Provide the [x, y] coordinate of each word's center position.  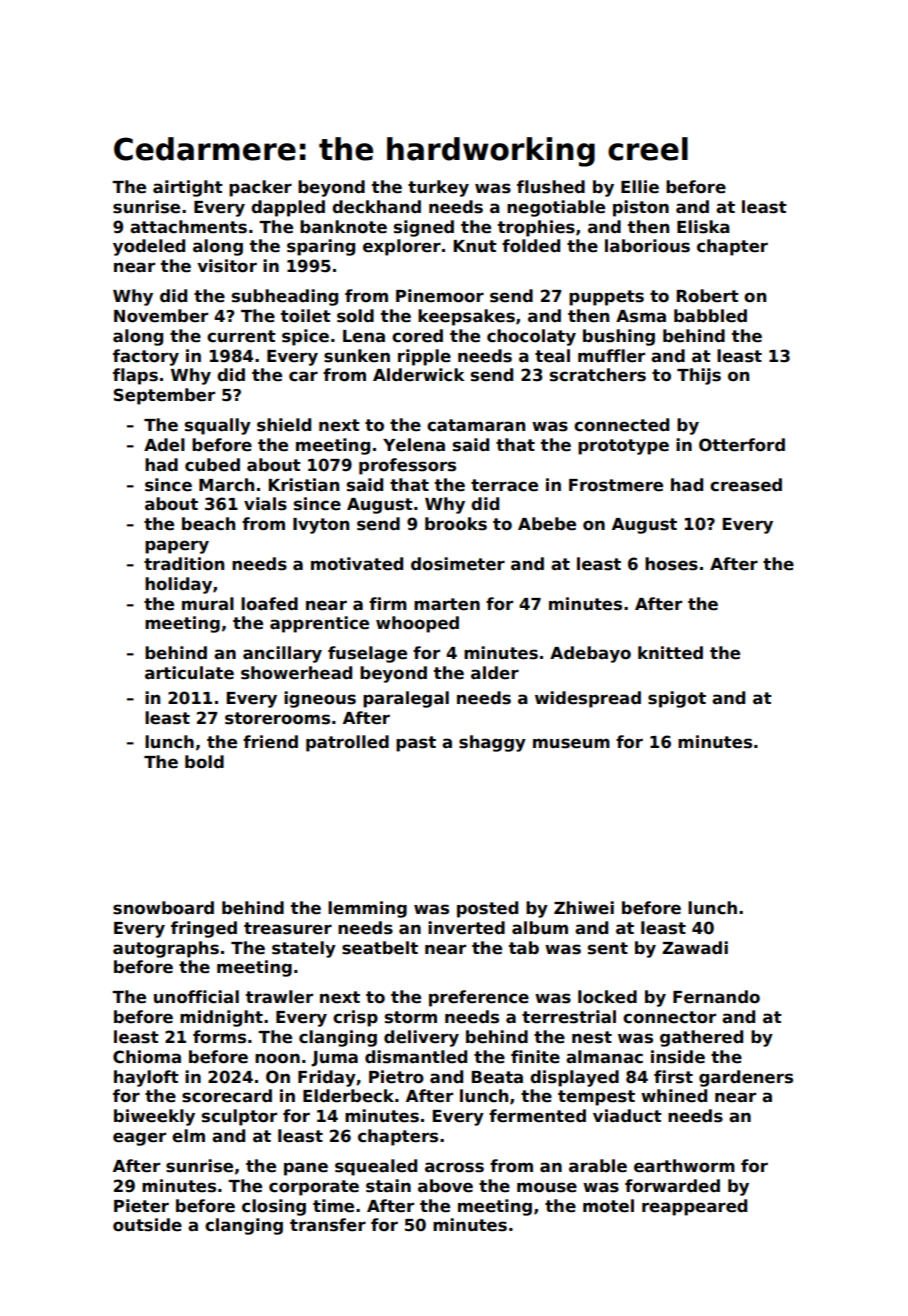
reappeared [694, 1207]
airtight [188, 188]
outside [147, 1225]
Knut [475, 246]
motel [608, 1206]
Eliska [703, 227]
